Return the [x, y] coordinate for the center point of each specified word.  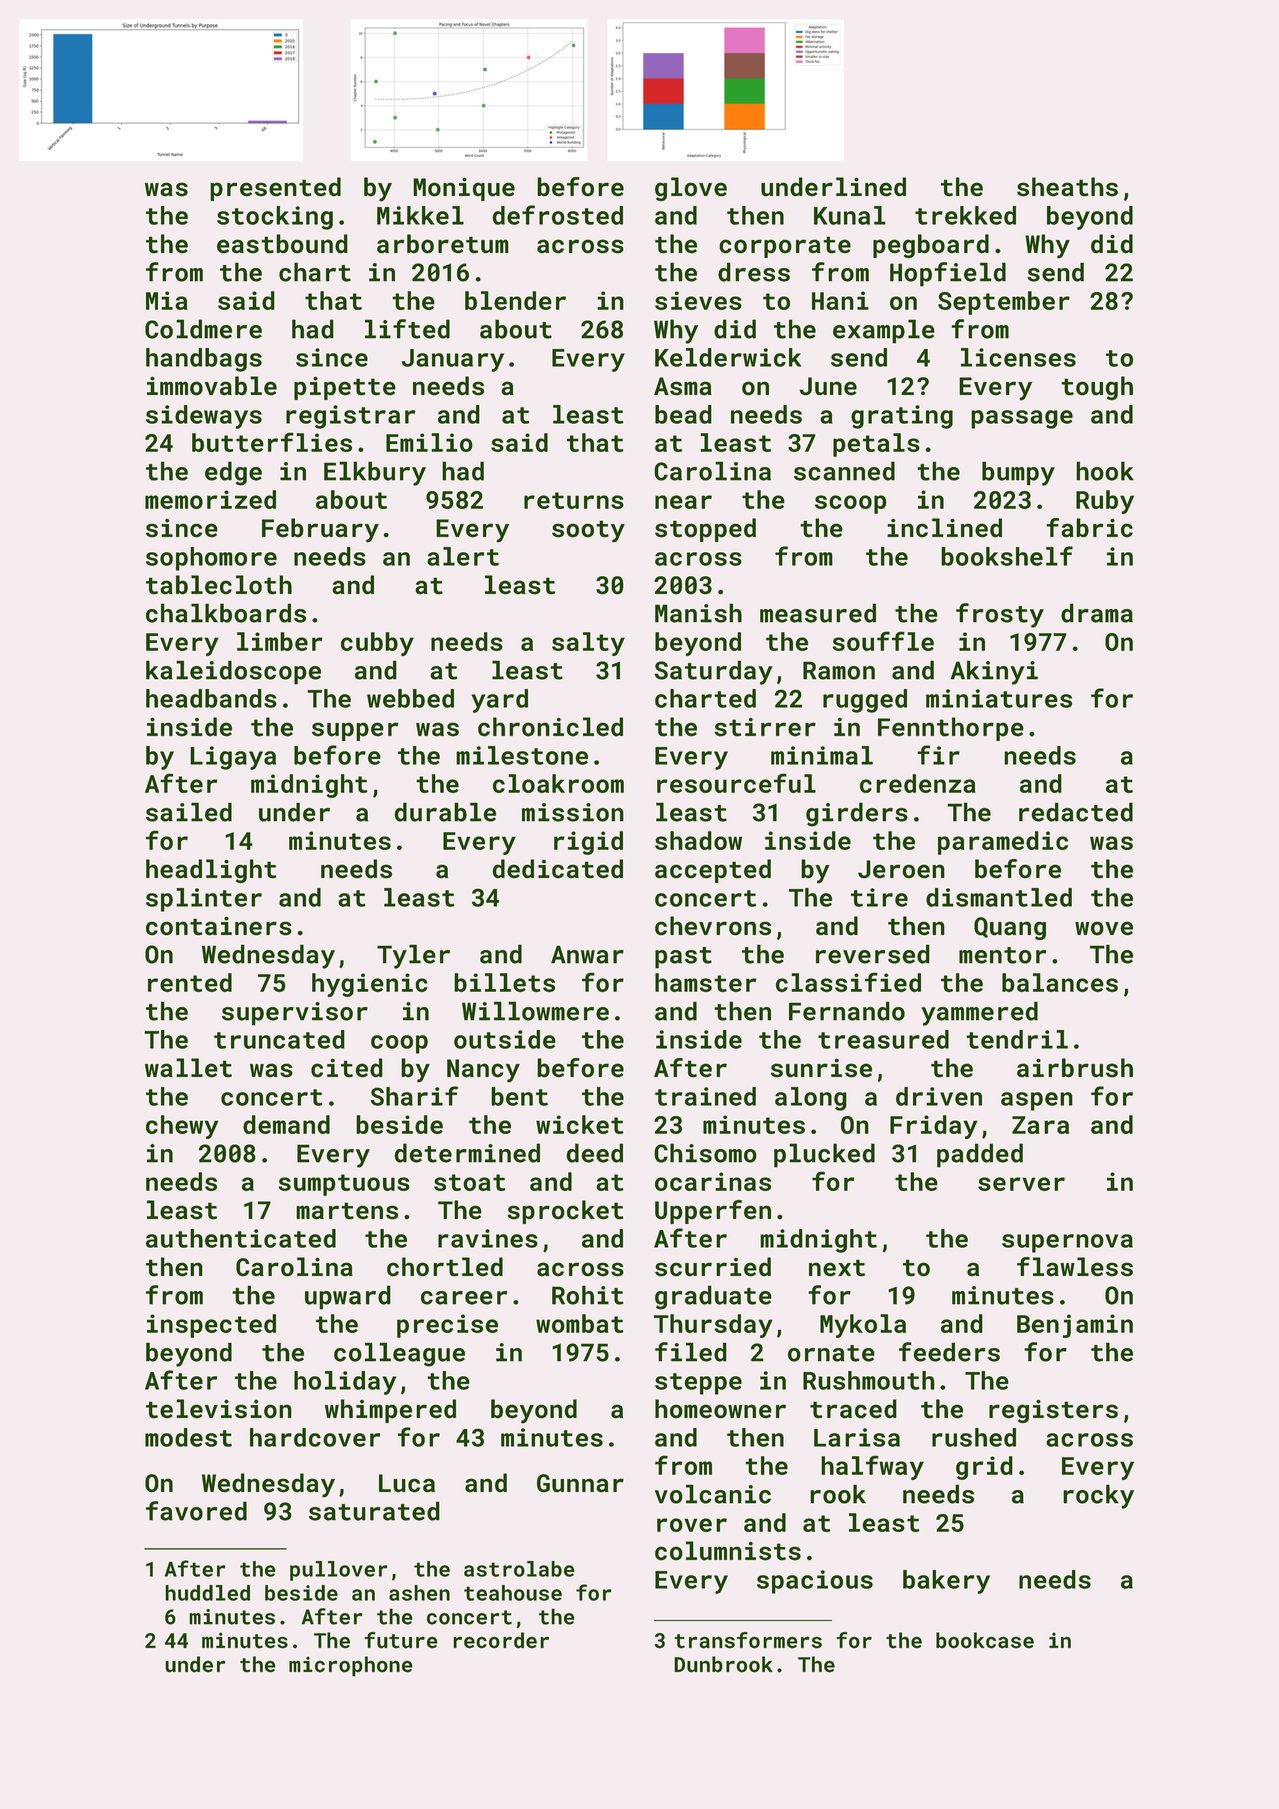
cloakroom [558, 783]
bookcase [985, 1640]
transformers [748, 1640]
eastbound [282, 244]
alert [463, 556]
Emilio [429, 442]
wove [1104, 928]
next [837, 1268]
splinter [204, 900]
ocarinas [713, 1181]
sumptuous [344, 1185]
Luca [407, 1483]
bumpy [1018, 473]
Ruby [1105, 502]
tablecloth [219, 585]
